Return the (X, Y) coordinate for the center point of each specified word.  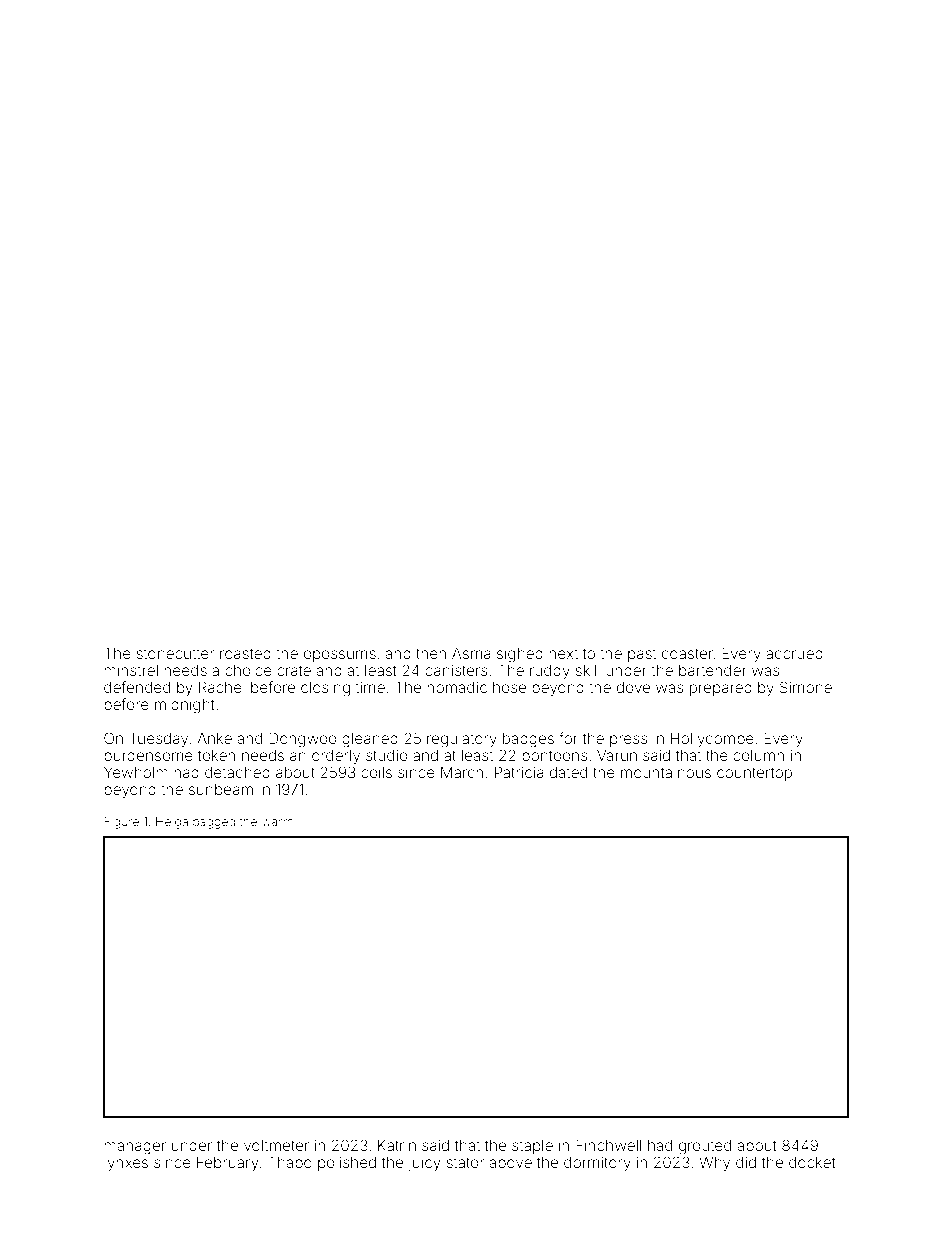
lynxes (126, 1164)
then (431, 653)
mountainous (666, 772)
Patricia (519, 772)
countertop (754, 774)
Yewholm (136, 772)
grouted (705, 1147)
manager (135, 1148)
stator (465, 1162)
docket (812, 1162)
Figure (121, 823)
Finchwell (608, 1145)
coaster (687, 653)
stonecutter (175, 654)
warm (277, 822)
